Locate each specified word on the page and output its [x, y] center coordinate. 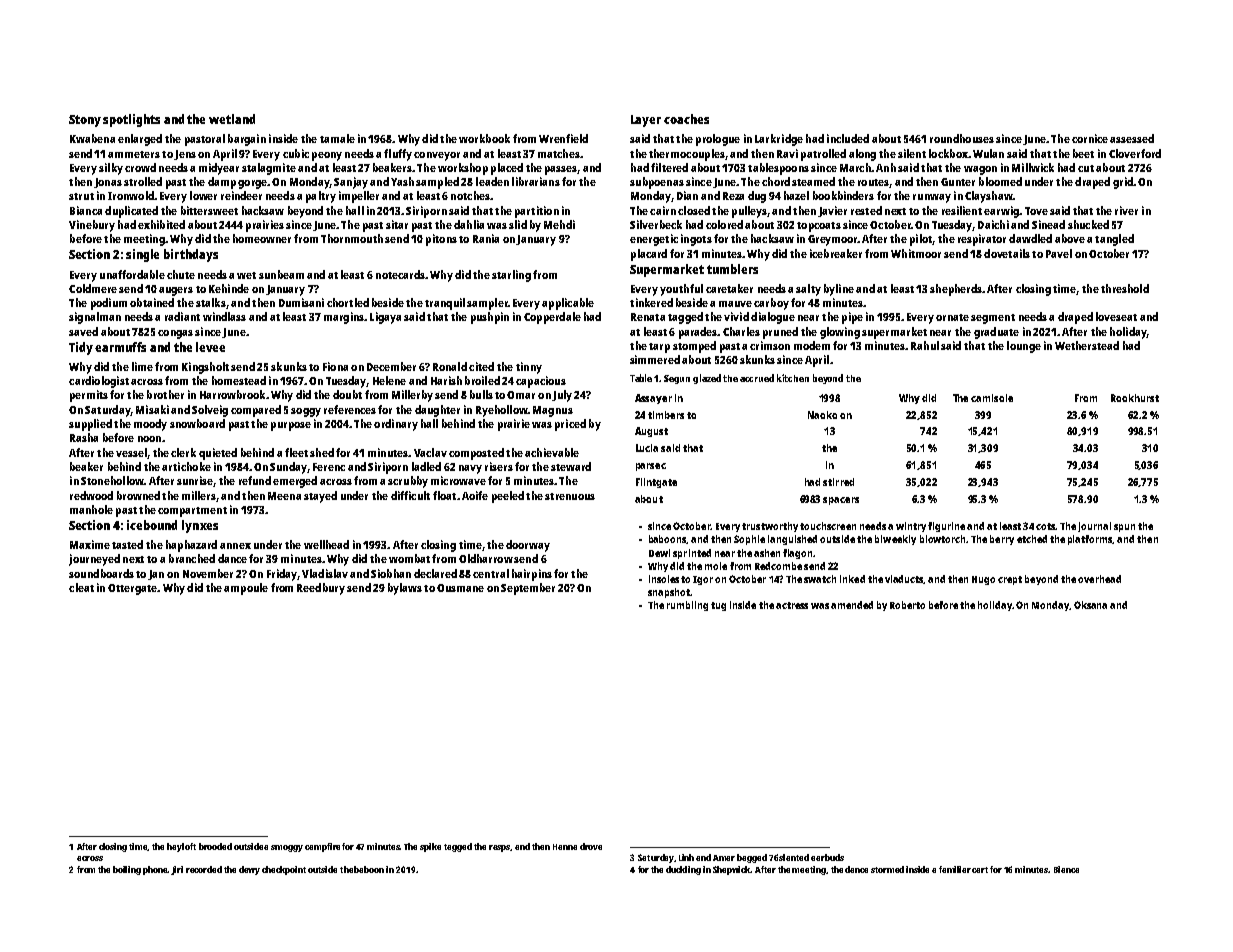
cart [980, 870]
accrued [757, 378]
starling [511, 276]
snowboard [197, 423]
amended [852, 605]
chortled [348, 302]
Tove [1036, 211]
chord [776, 181]
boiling [127, 870]
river [1126, 210]
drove [591, 846]
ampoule [246, 589]
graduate [996, 333]
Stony [85, 121]
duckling [683, 870]
